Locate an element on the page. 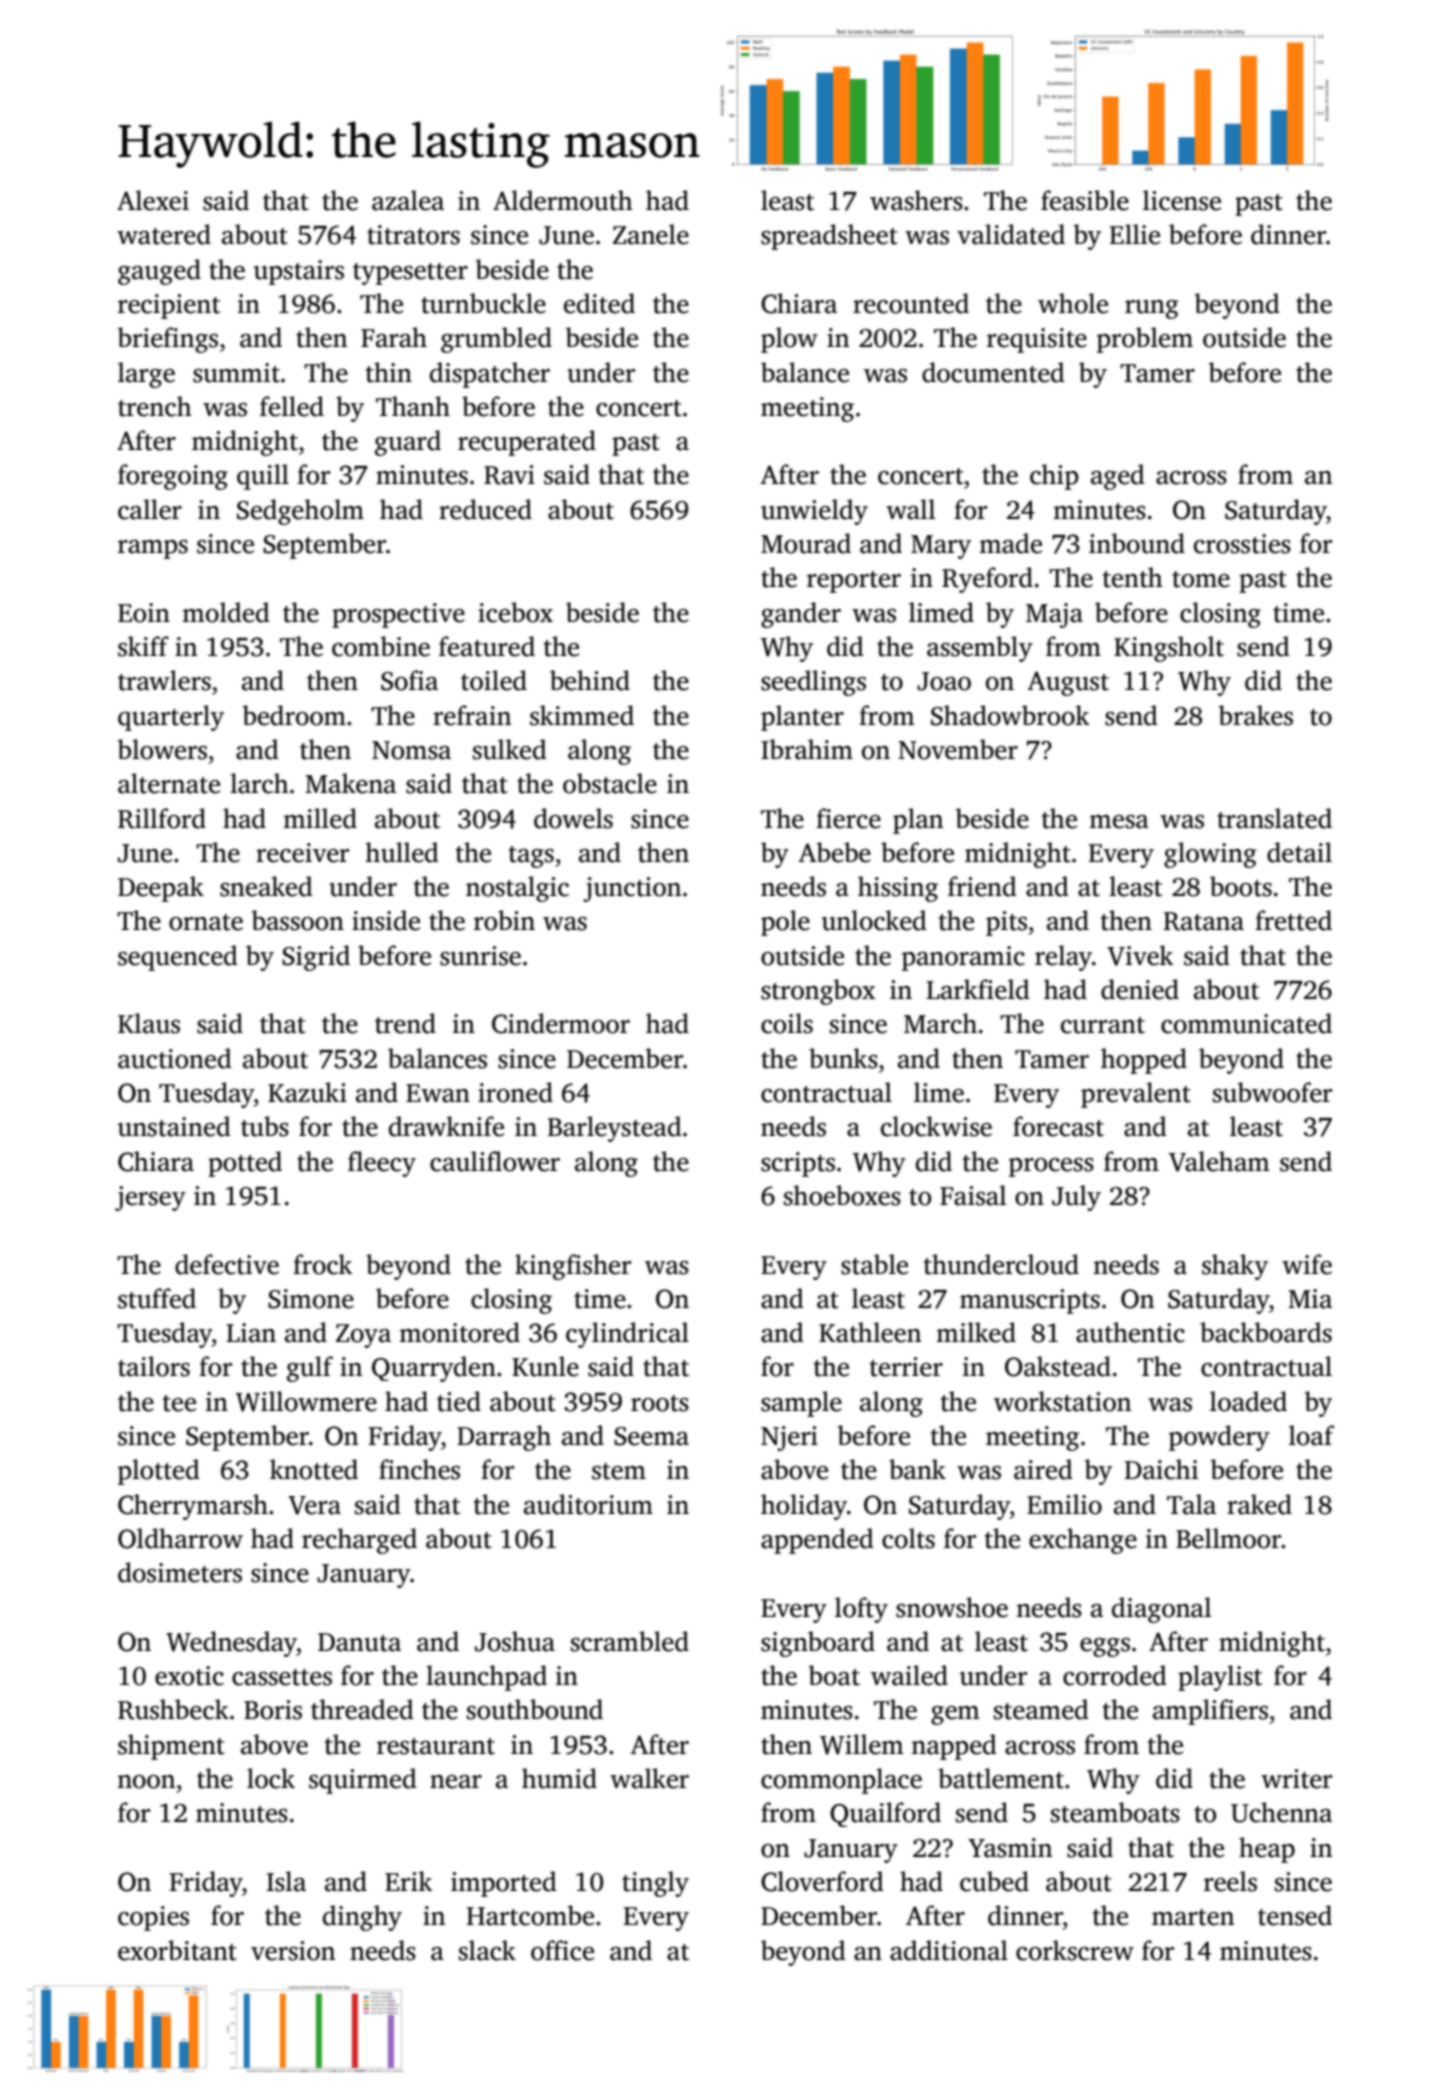 The image size is (1450, 2100). Eoin is located at coordinates (144, 613).
